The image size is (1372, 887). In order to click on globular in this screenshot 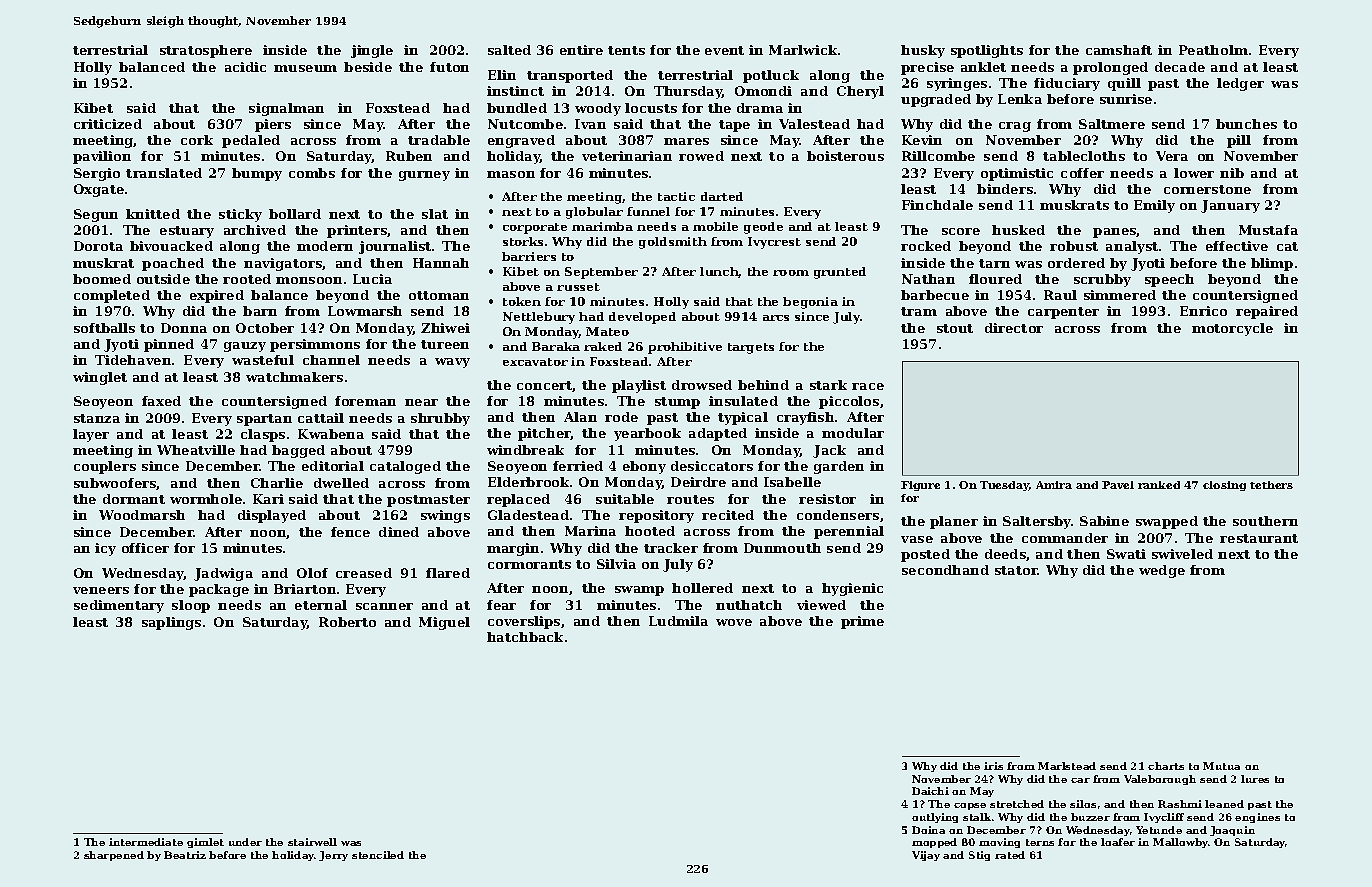, I will do `click(594, 213)`.
